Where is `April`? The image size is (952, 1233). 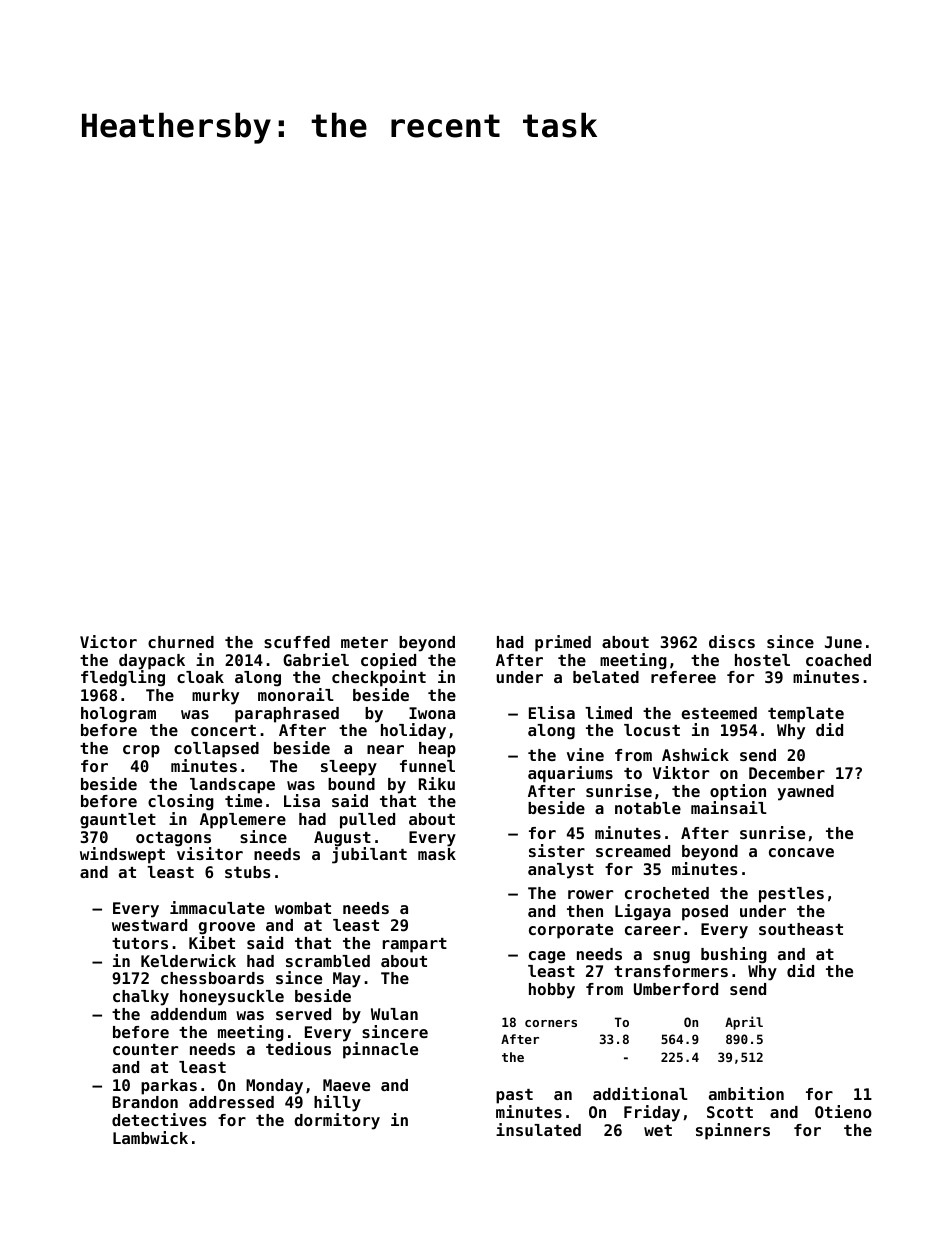
April is located at coordinates (744, 1023).
